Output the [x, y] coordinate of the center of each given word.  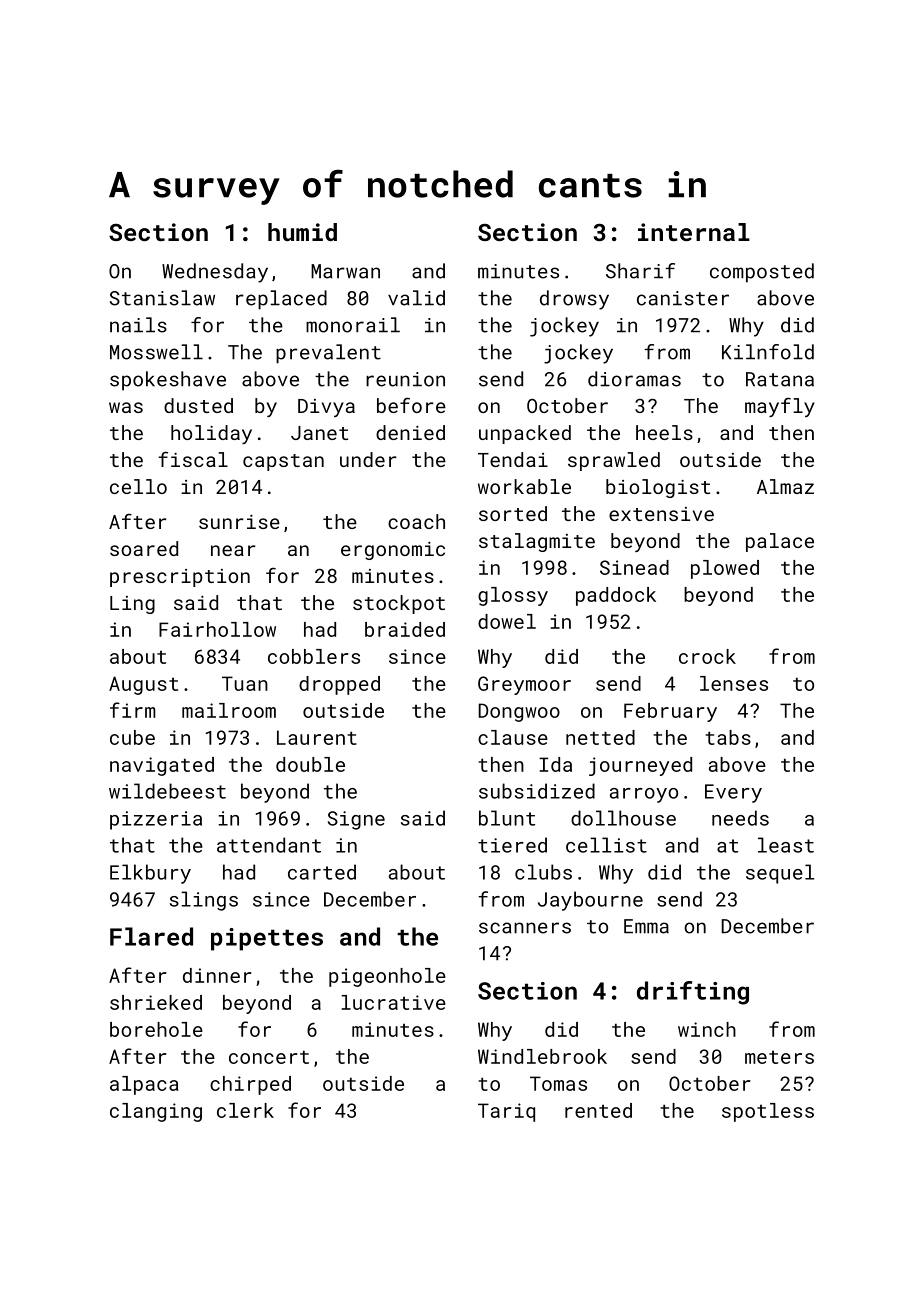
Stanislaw [162, 298]
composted [762, 273]
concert [269, 1057]
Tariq [506, 1112]
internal [694, 232]
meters [779, 1057]
